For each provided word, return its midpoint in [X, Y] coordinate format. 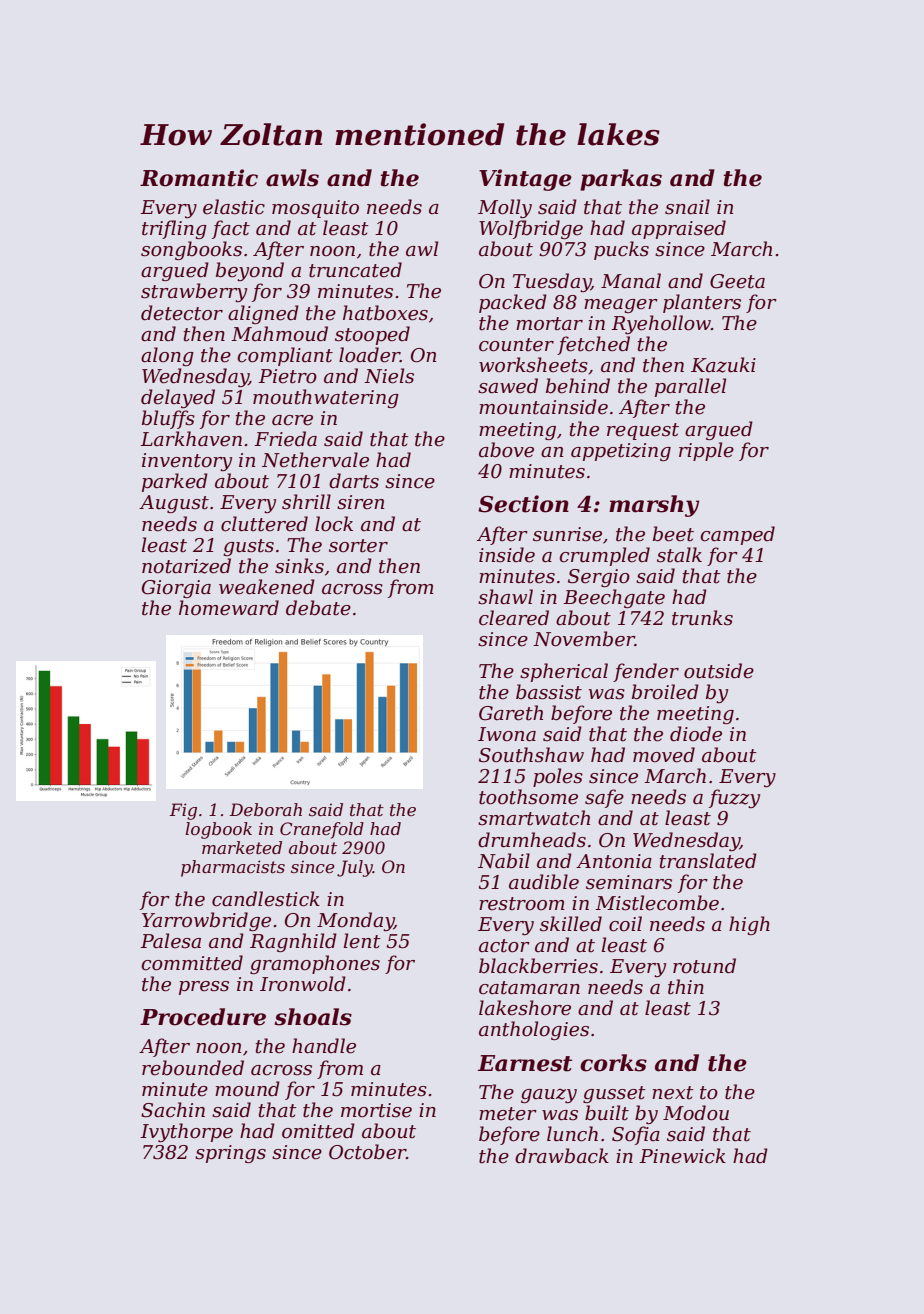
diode [696, 734]
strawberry [194, 292]
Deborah [266, 809]
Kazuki [723, 365]
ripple [706, 451]
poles [558, 777]
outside [719, 671]
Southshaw [531, 755]
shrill [306, 502]
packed [513, 303]
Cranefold [322, 830]
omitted [318, 1131]
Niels [389, 376]
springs [230, 1154]
